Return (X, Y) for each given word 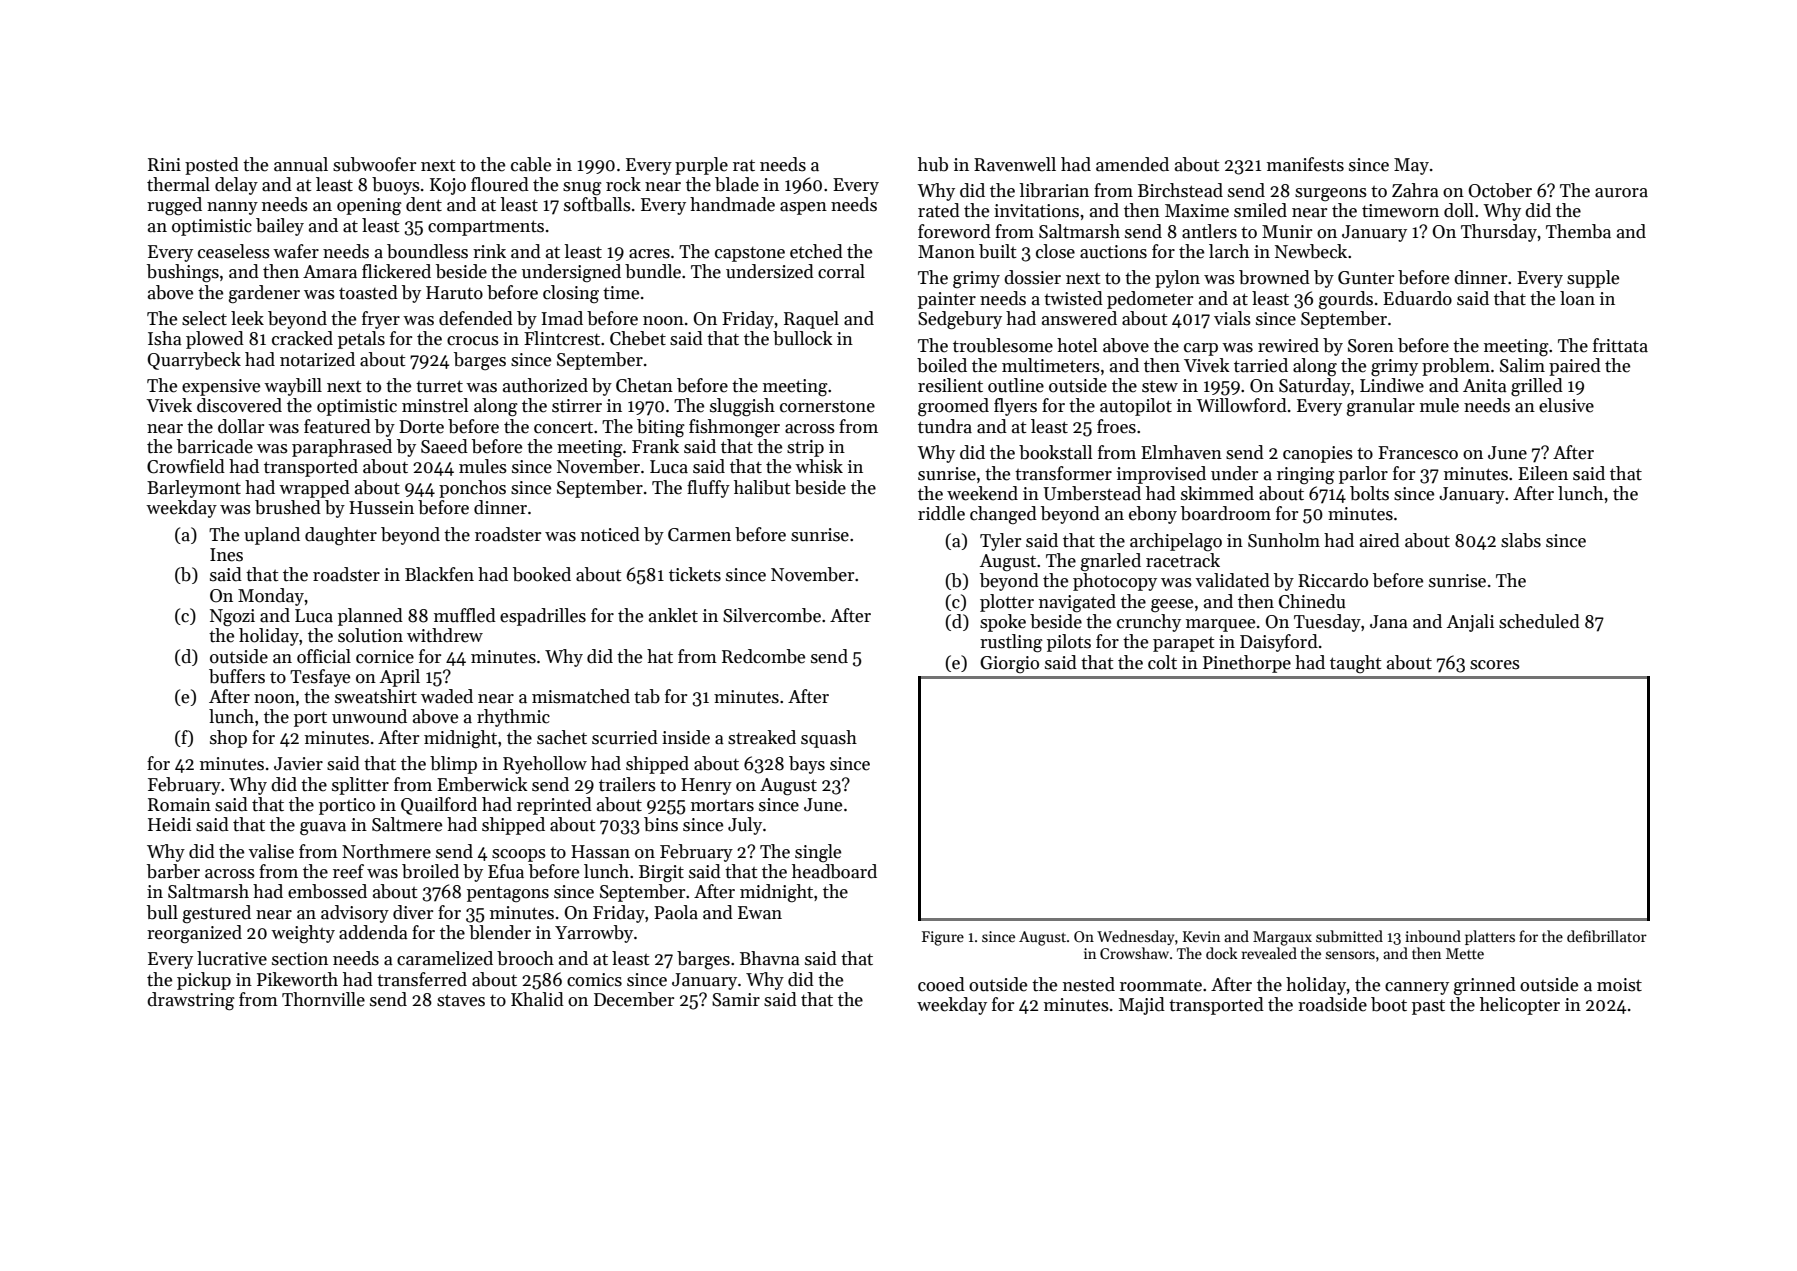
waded (447, 696)
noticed (610, 534)
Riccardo (1333, 580)
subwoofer (374, 164)
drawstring (191, 1001)
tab (647, 696)
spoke (1003, 623)
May (1411, 166)
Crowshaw (1134, 953)
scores (1495, 665)
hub (933, 164)
